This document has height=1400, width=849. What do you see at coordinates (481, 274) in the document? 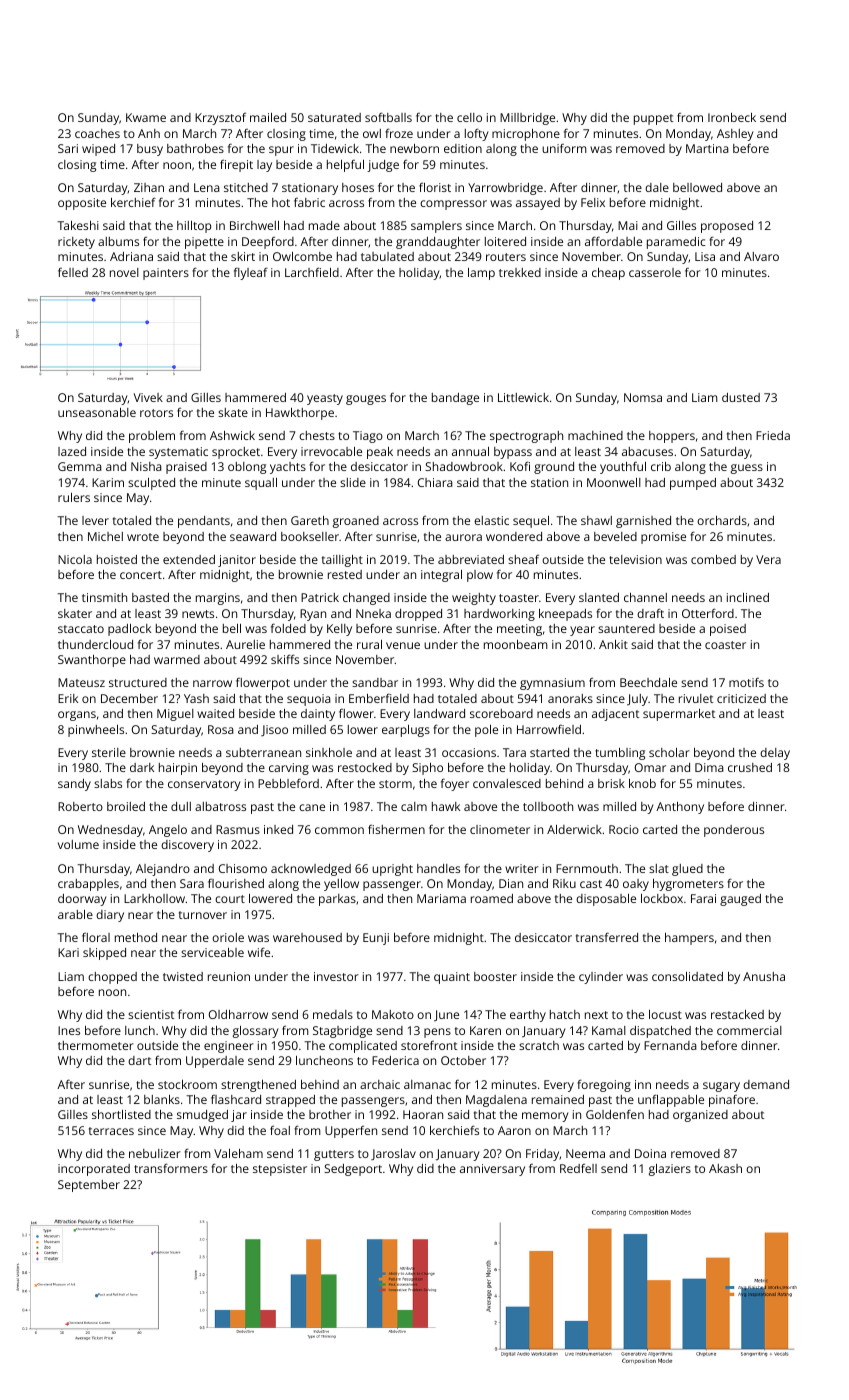
I see `lamp` at bounding box center [481, 274].
